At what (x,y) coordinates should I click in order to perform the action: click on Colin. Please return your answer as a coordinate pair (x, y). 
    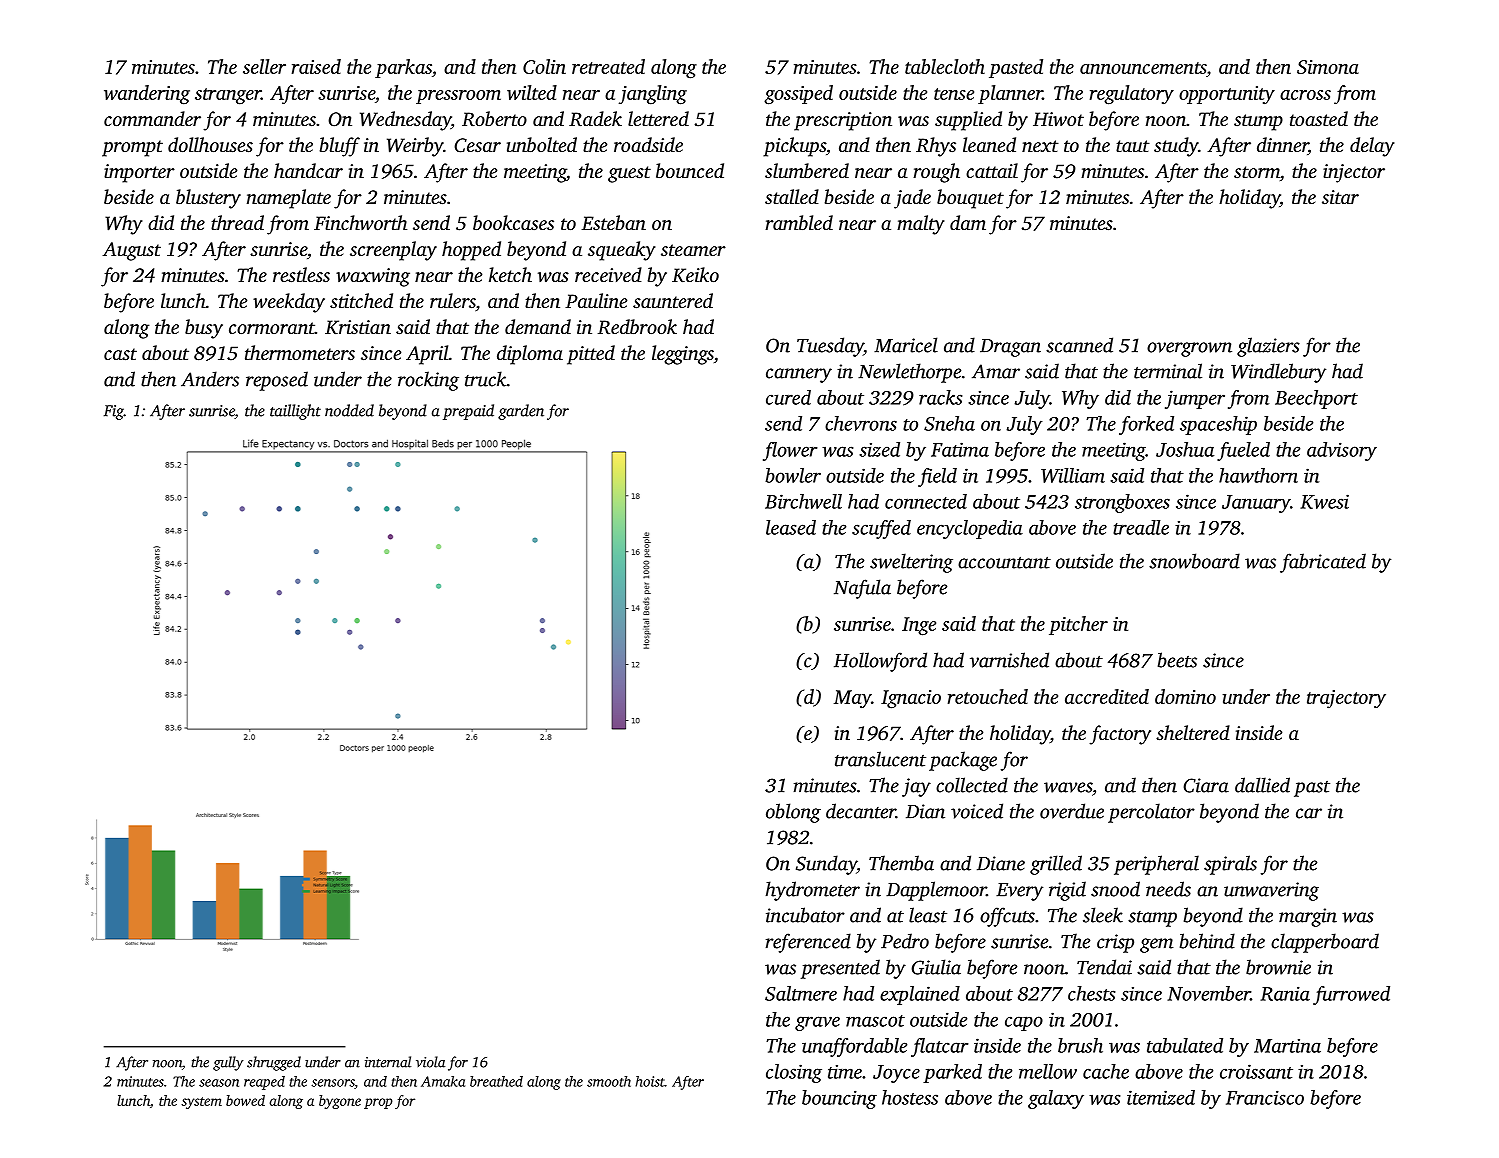
    Looking at the image, I should click on (544, 66).
